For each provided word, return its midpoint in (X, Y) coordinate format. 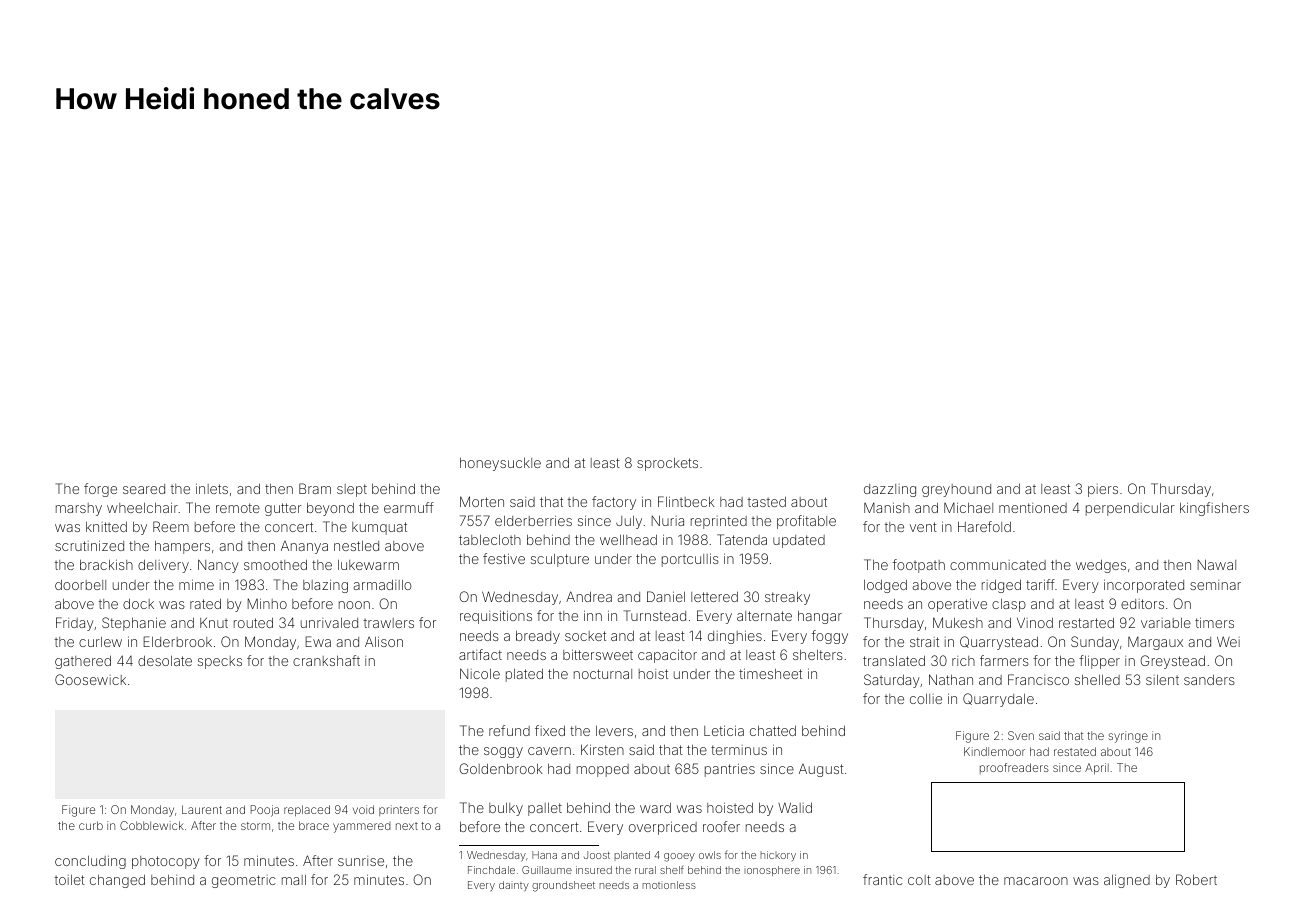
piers (1103, 490)
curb (91, 825)
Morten (482, 501)
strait (924, 642)
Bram (315, 488)
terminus (739, 750)
